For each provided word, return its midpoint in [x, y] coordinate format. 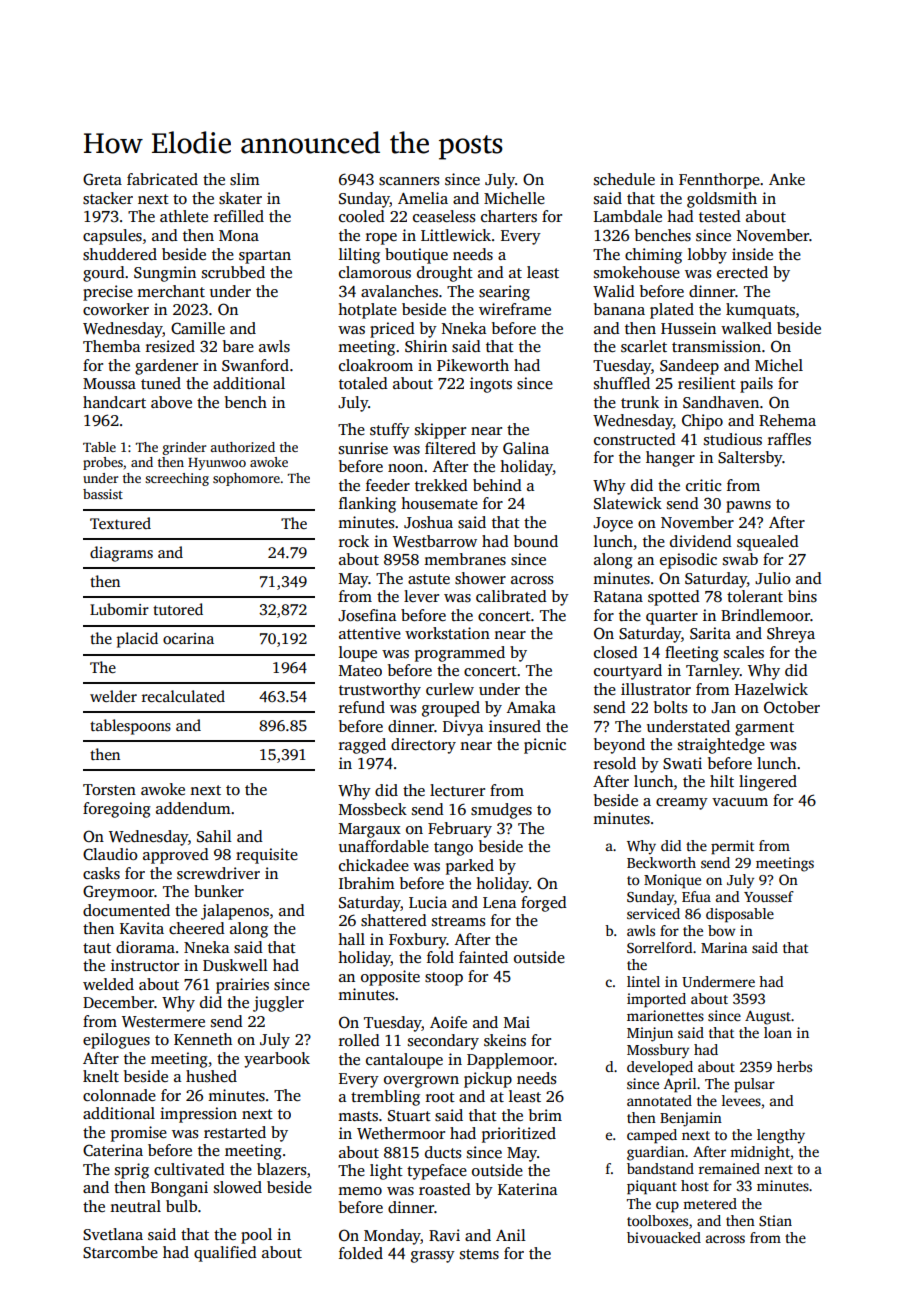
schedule [624, 179]
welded [108, 984]
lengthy [781, 1136]
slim [245, 179]
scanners [409, 181]
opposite [390, 978]
